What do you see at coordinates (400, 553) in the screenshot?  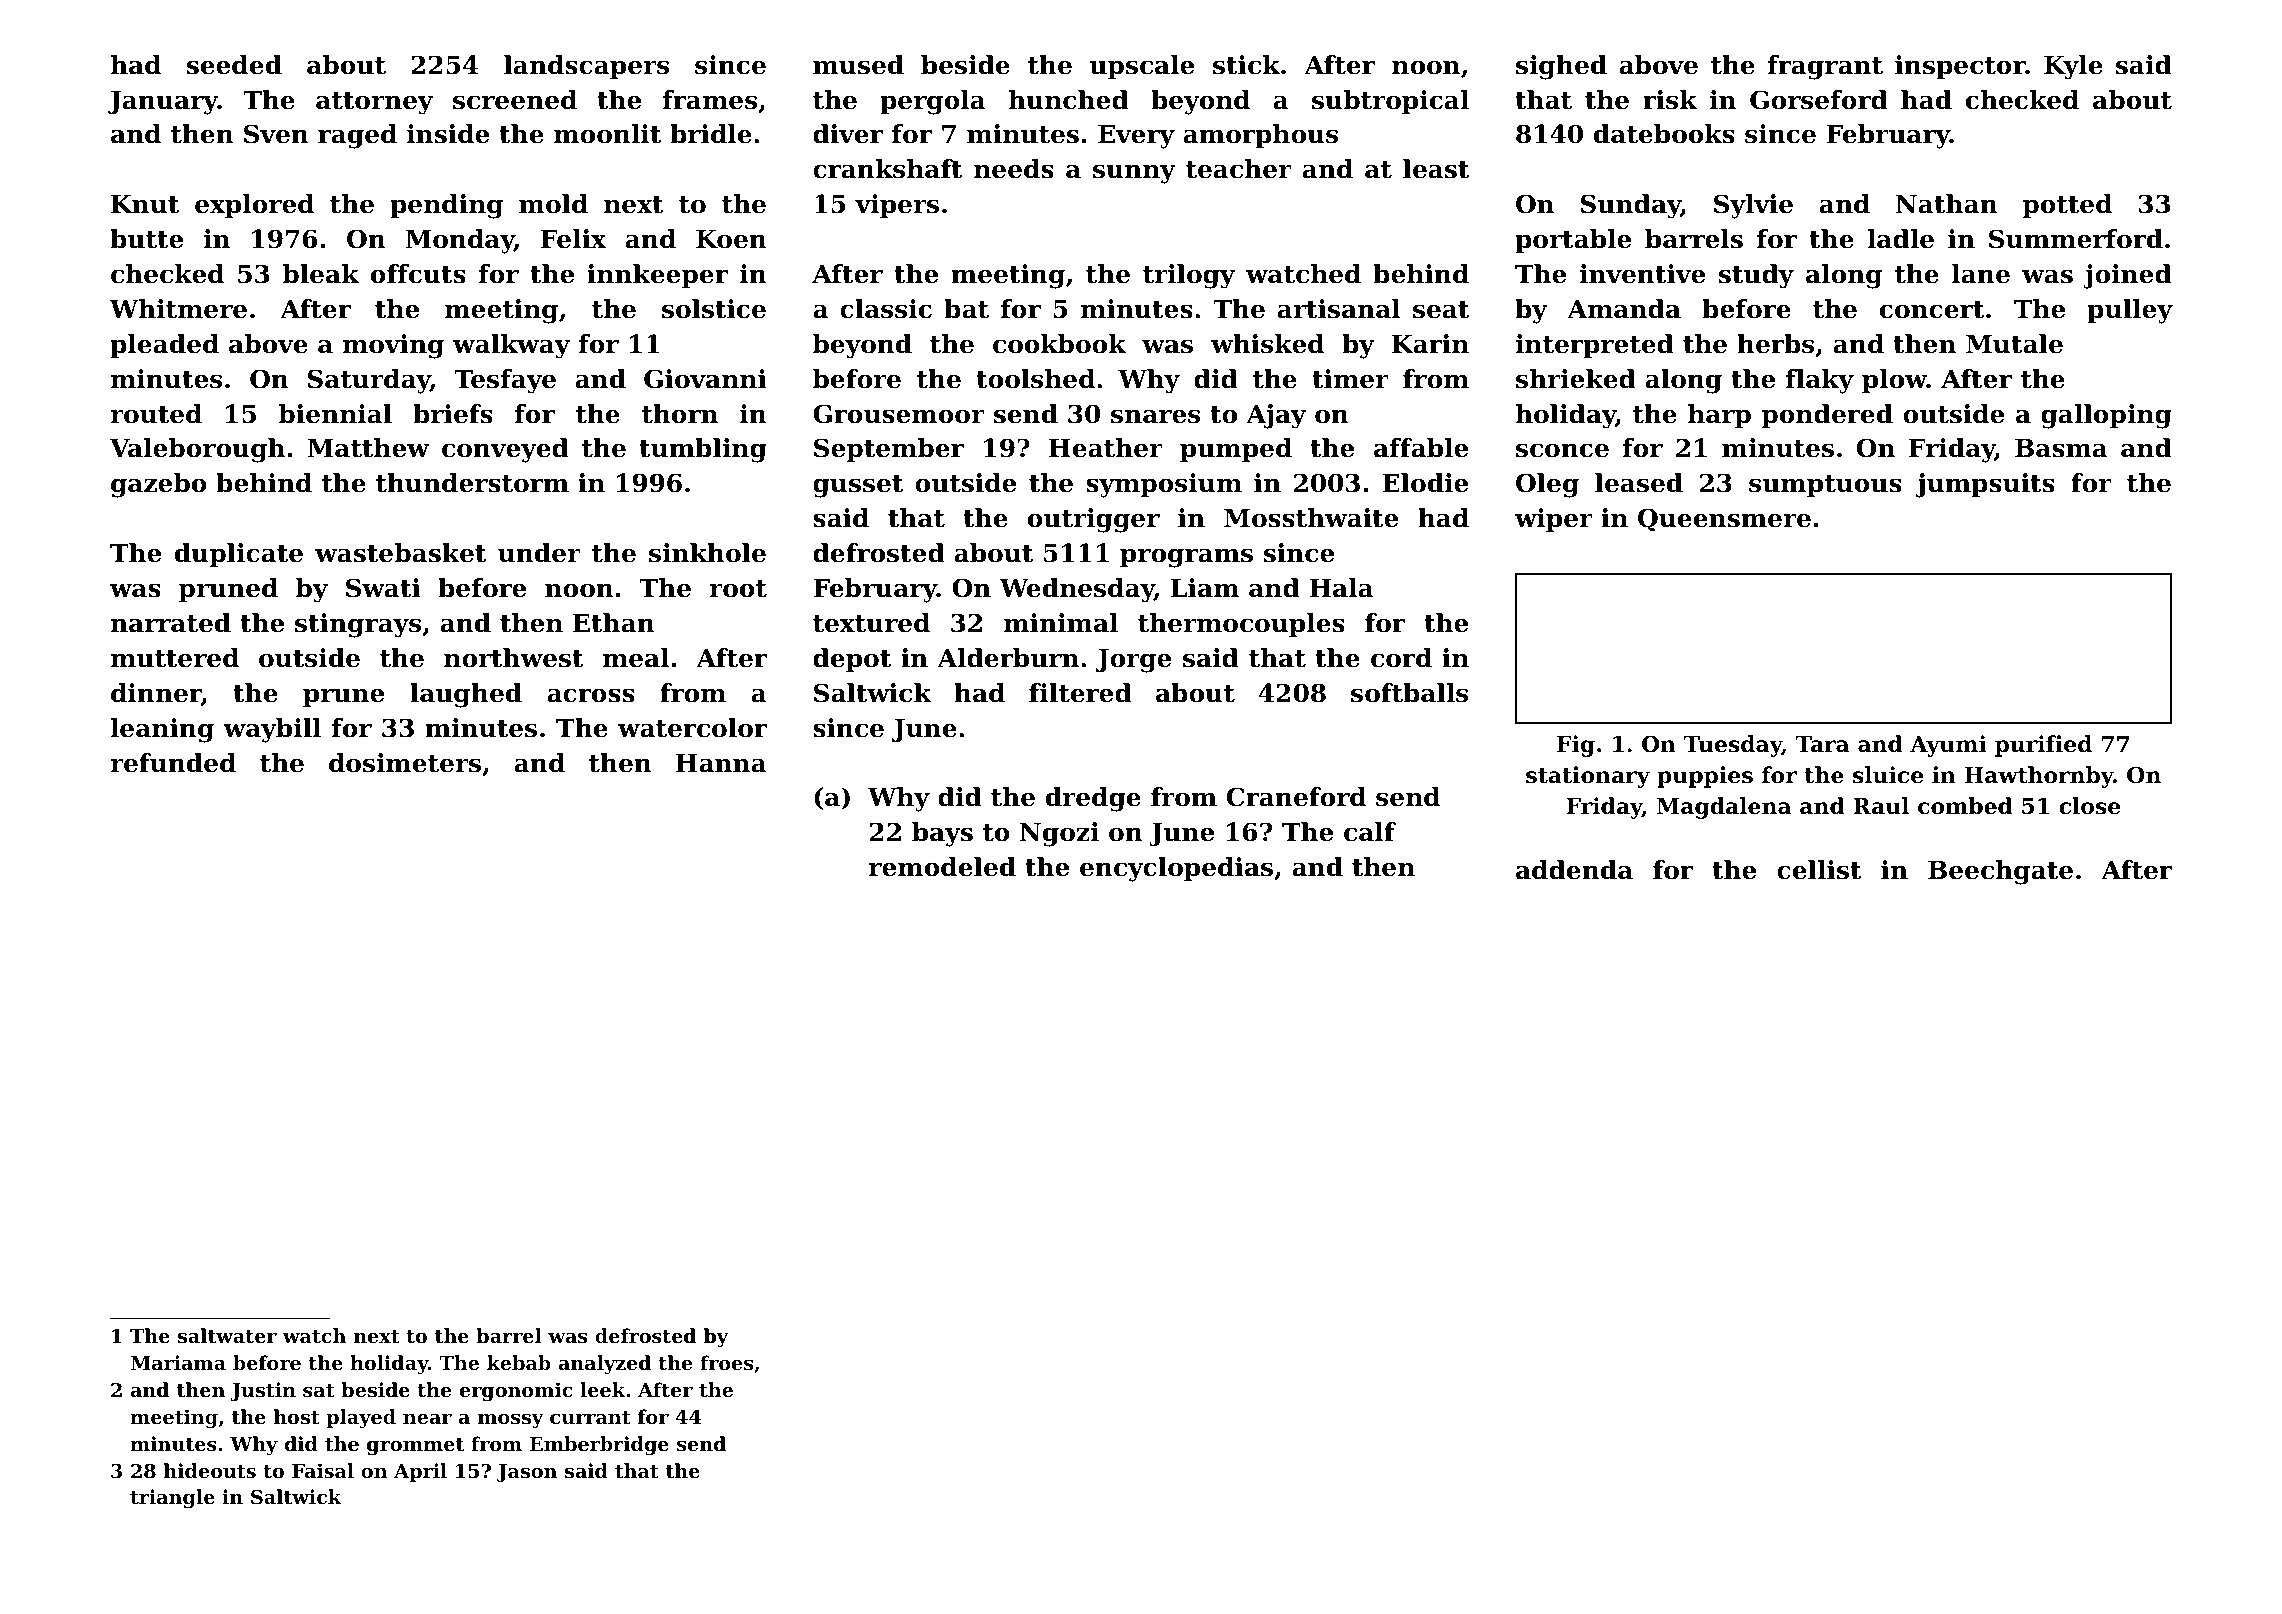 I see `wastebasket` at bounding box center [400, 553].
